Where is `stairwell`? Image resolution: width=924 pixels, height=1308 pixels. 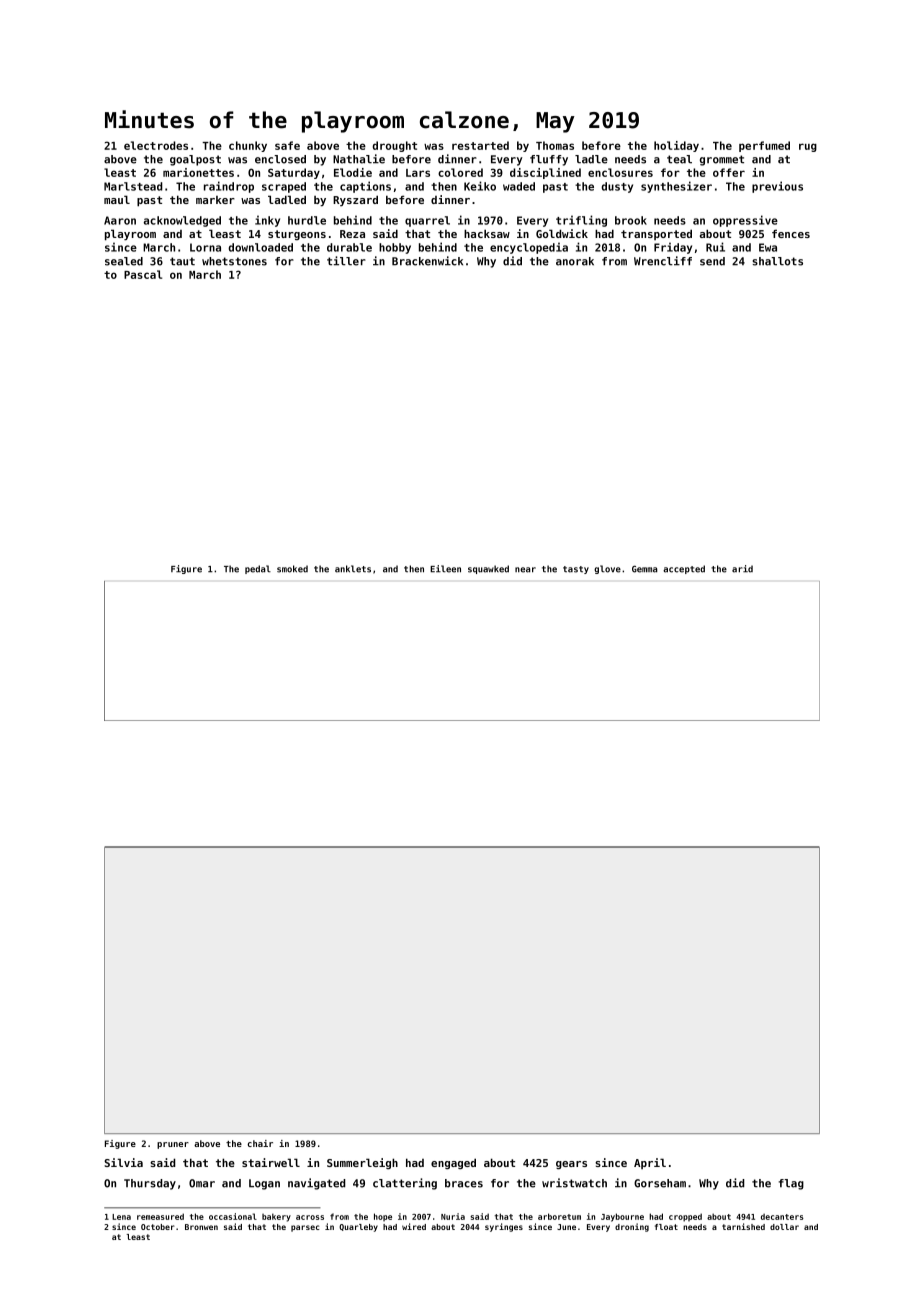
stairwell is located at coordinates (271, 1162).
